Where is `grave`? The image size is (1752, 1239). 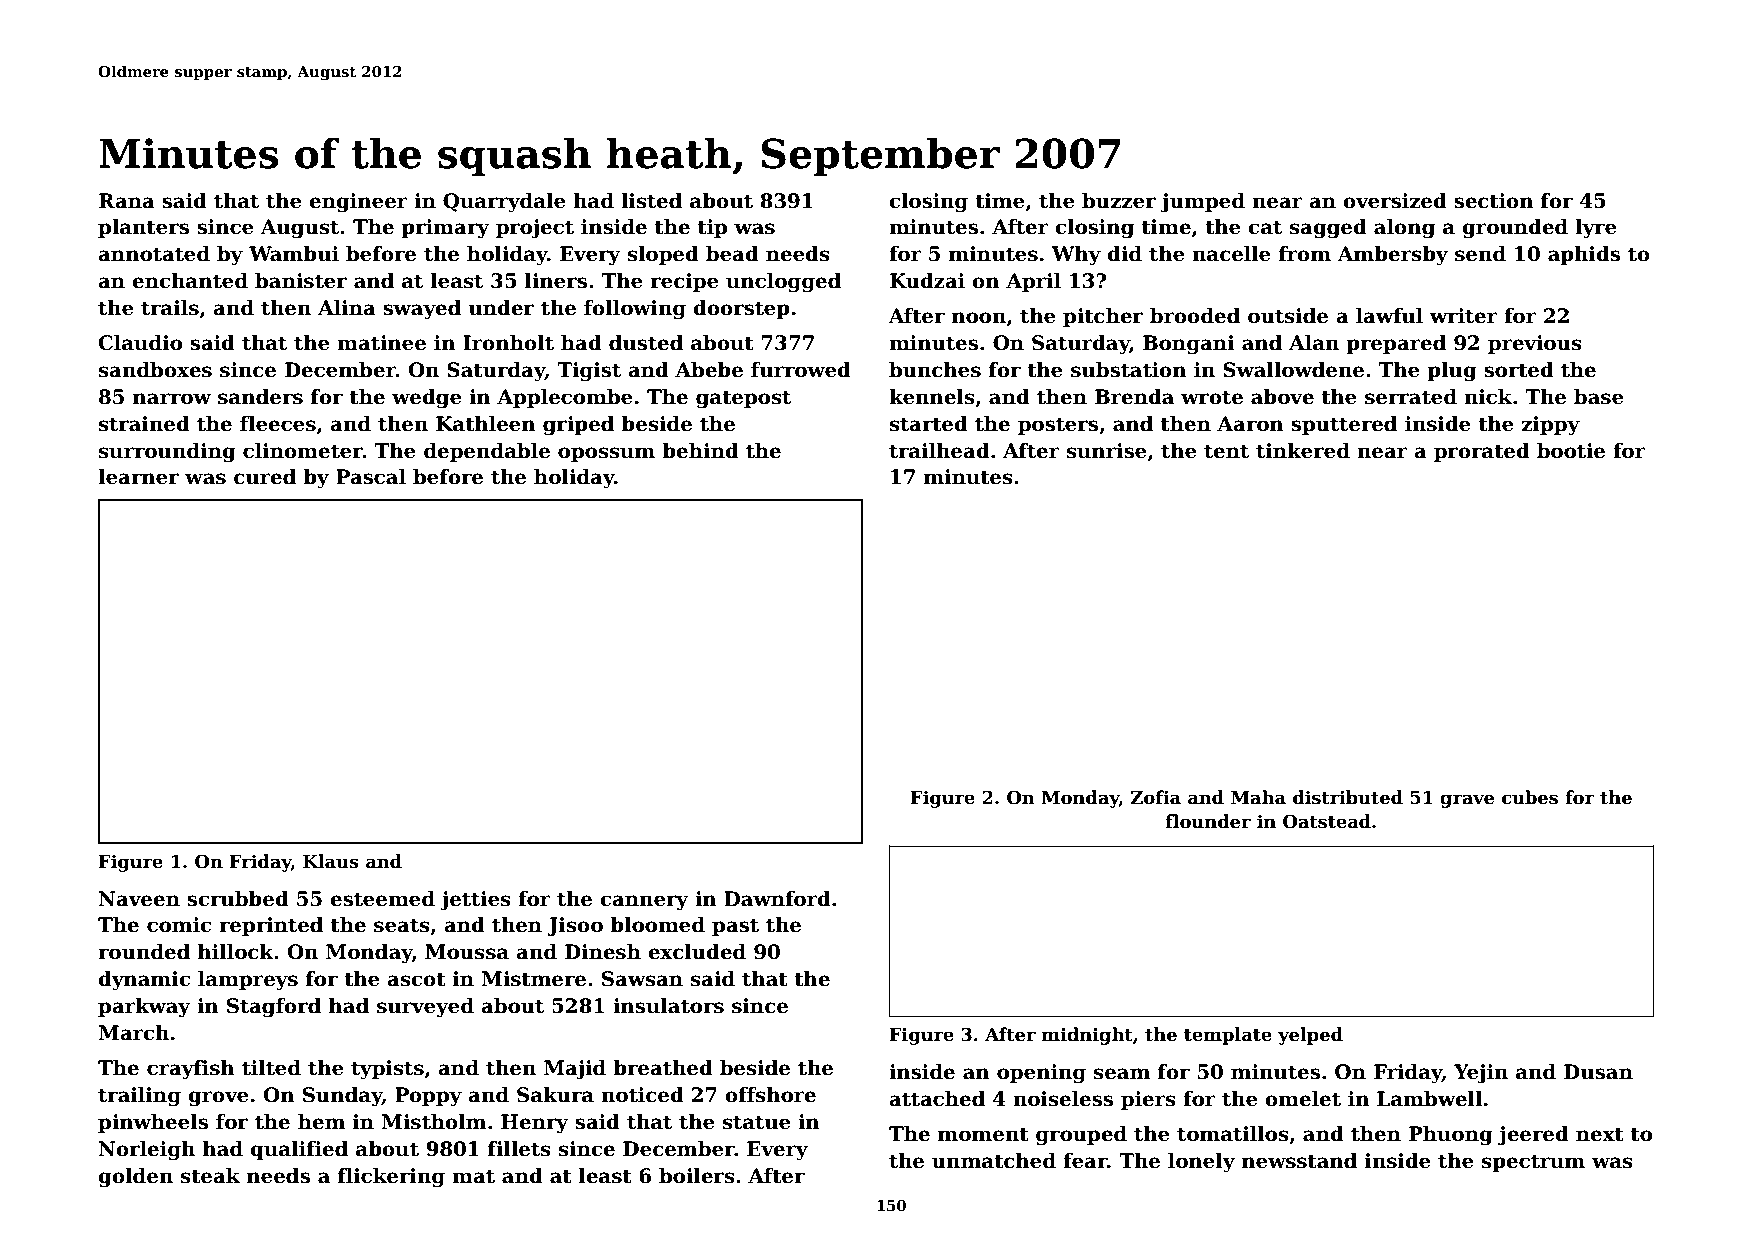 grave is located at coordinates (1467, 801).
